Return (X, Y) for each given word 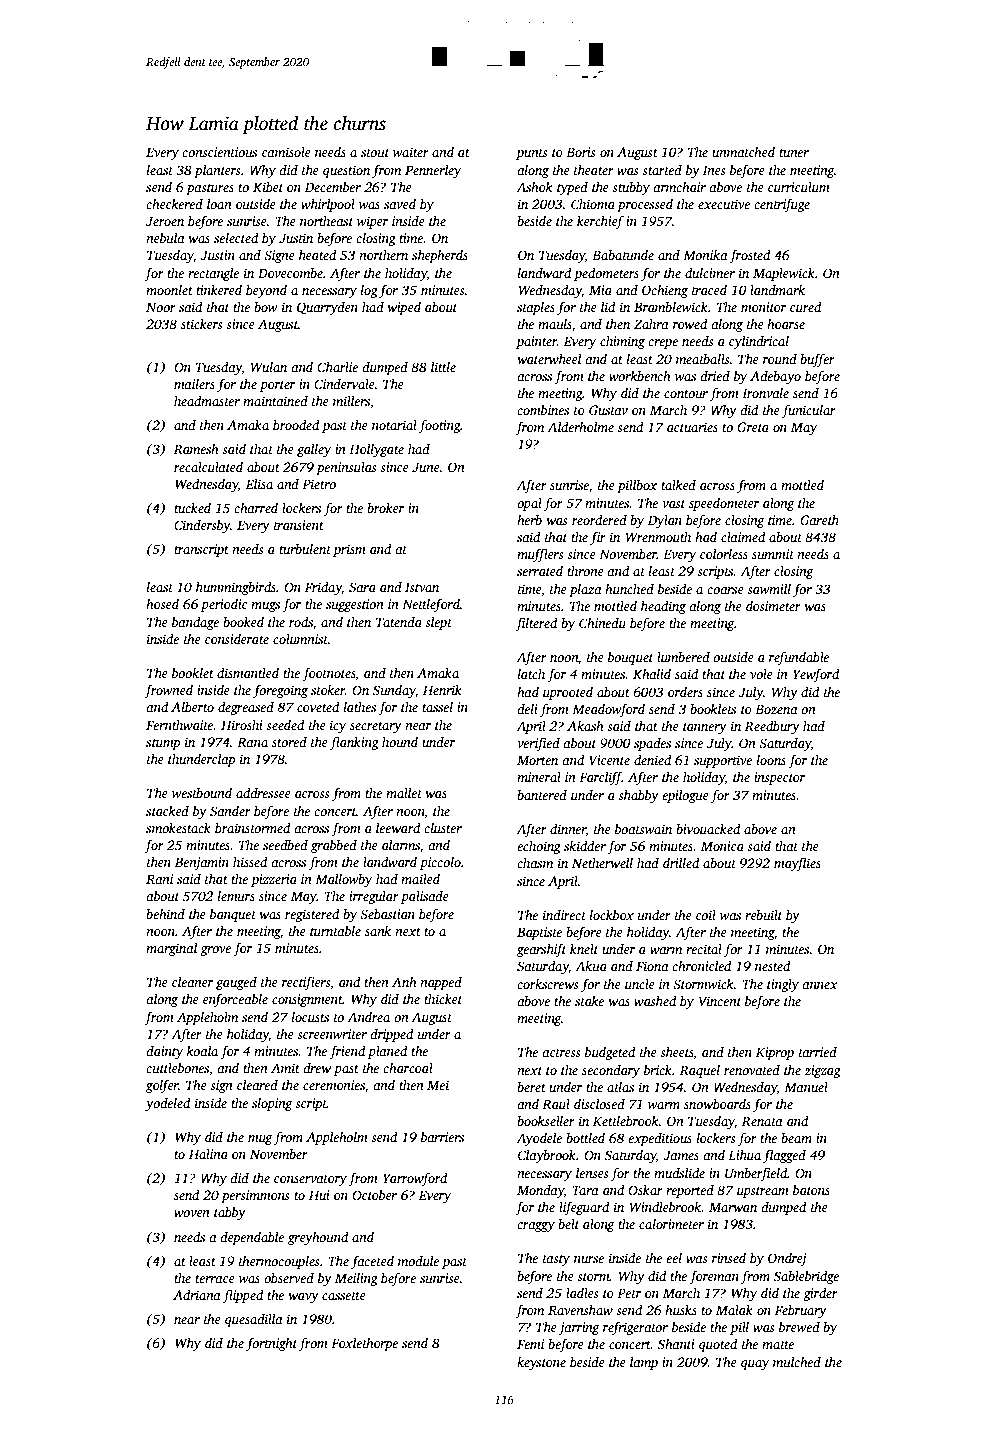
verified (538, 744)
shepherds (440, 256)
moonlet (169, 290)
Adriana (197, 1295)
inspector (779, 778)
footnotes (329, 674)
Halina (208, 1154)
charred (256, 508)
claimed (743, 537)
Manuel (806, 1087)
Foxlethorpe (364, 1344)
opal (529, 504)
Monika (705, 255)
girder (820, 1294)
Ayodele (539, 1139)
